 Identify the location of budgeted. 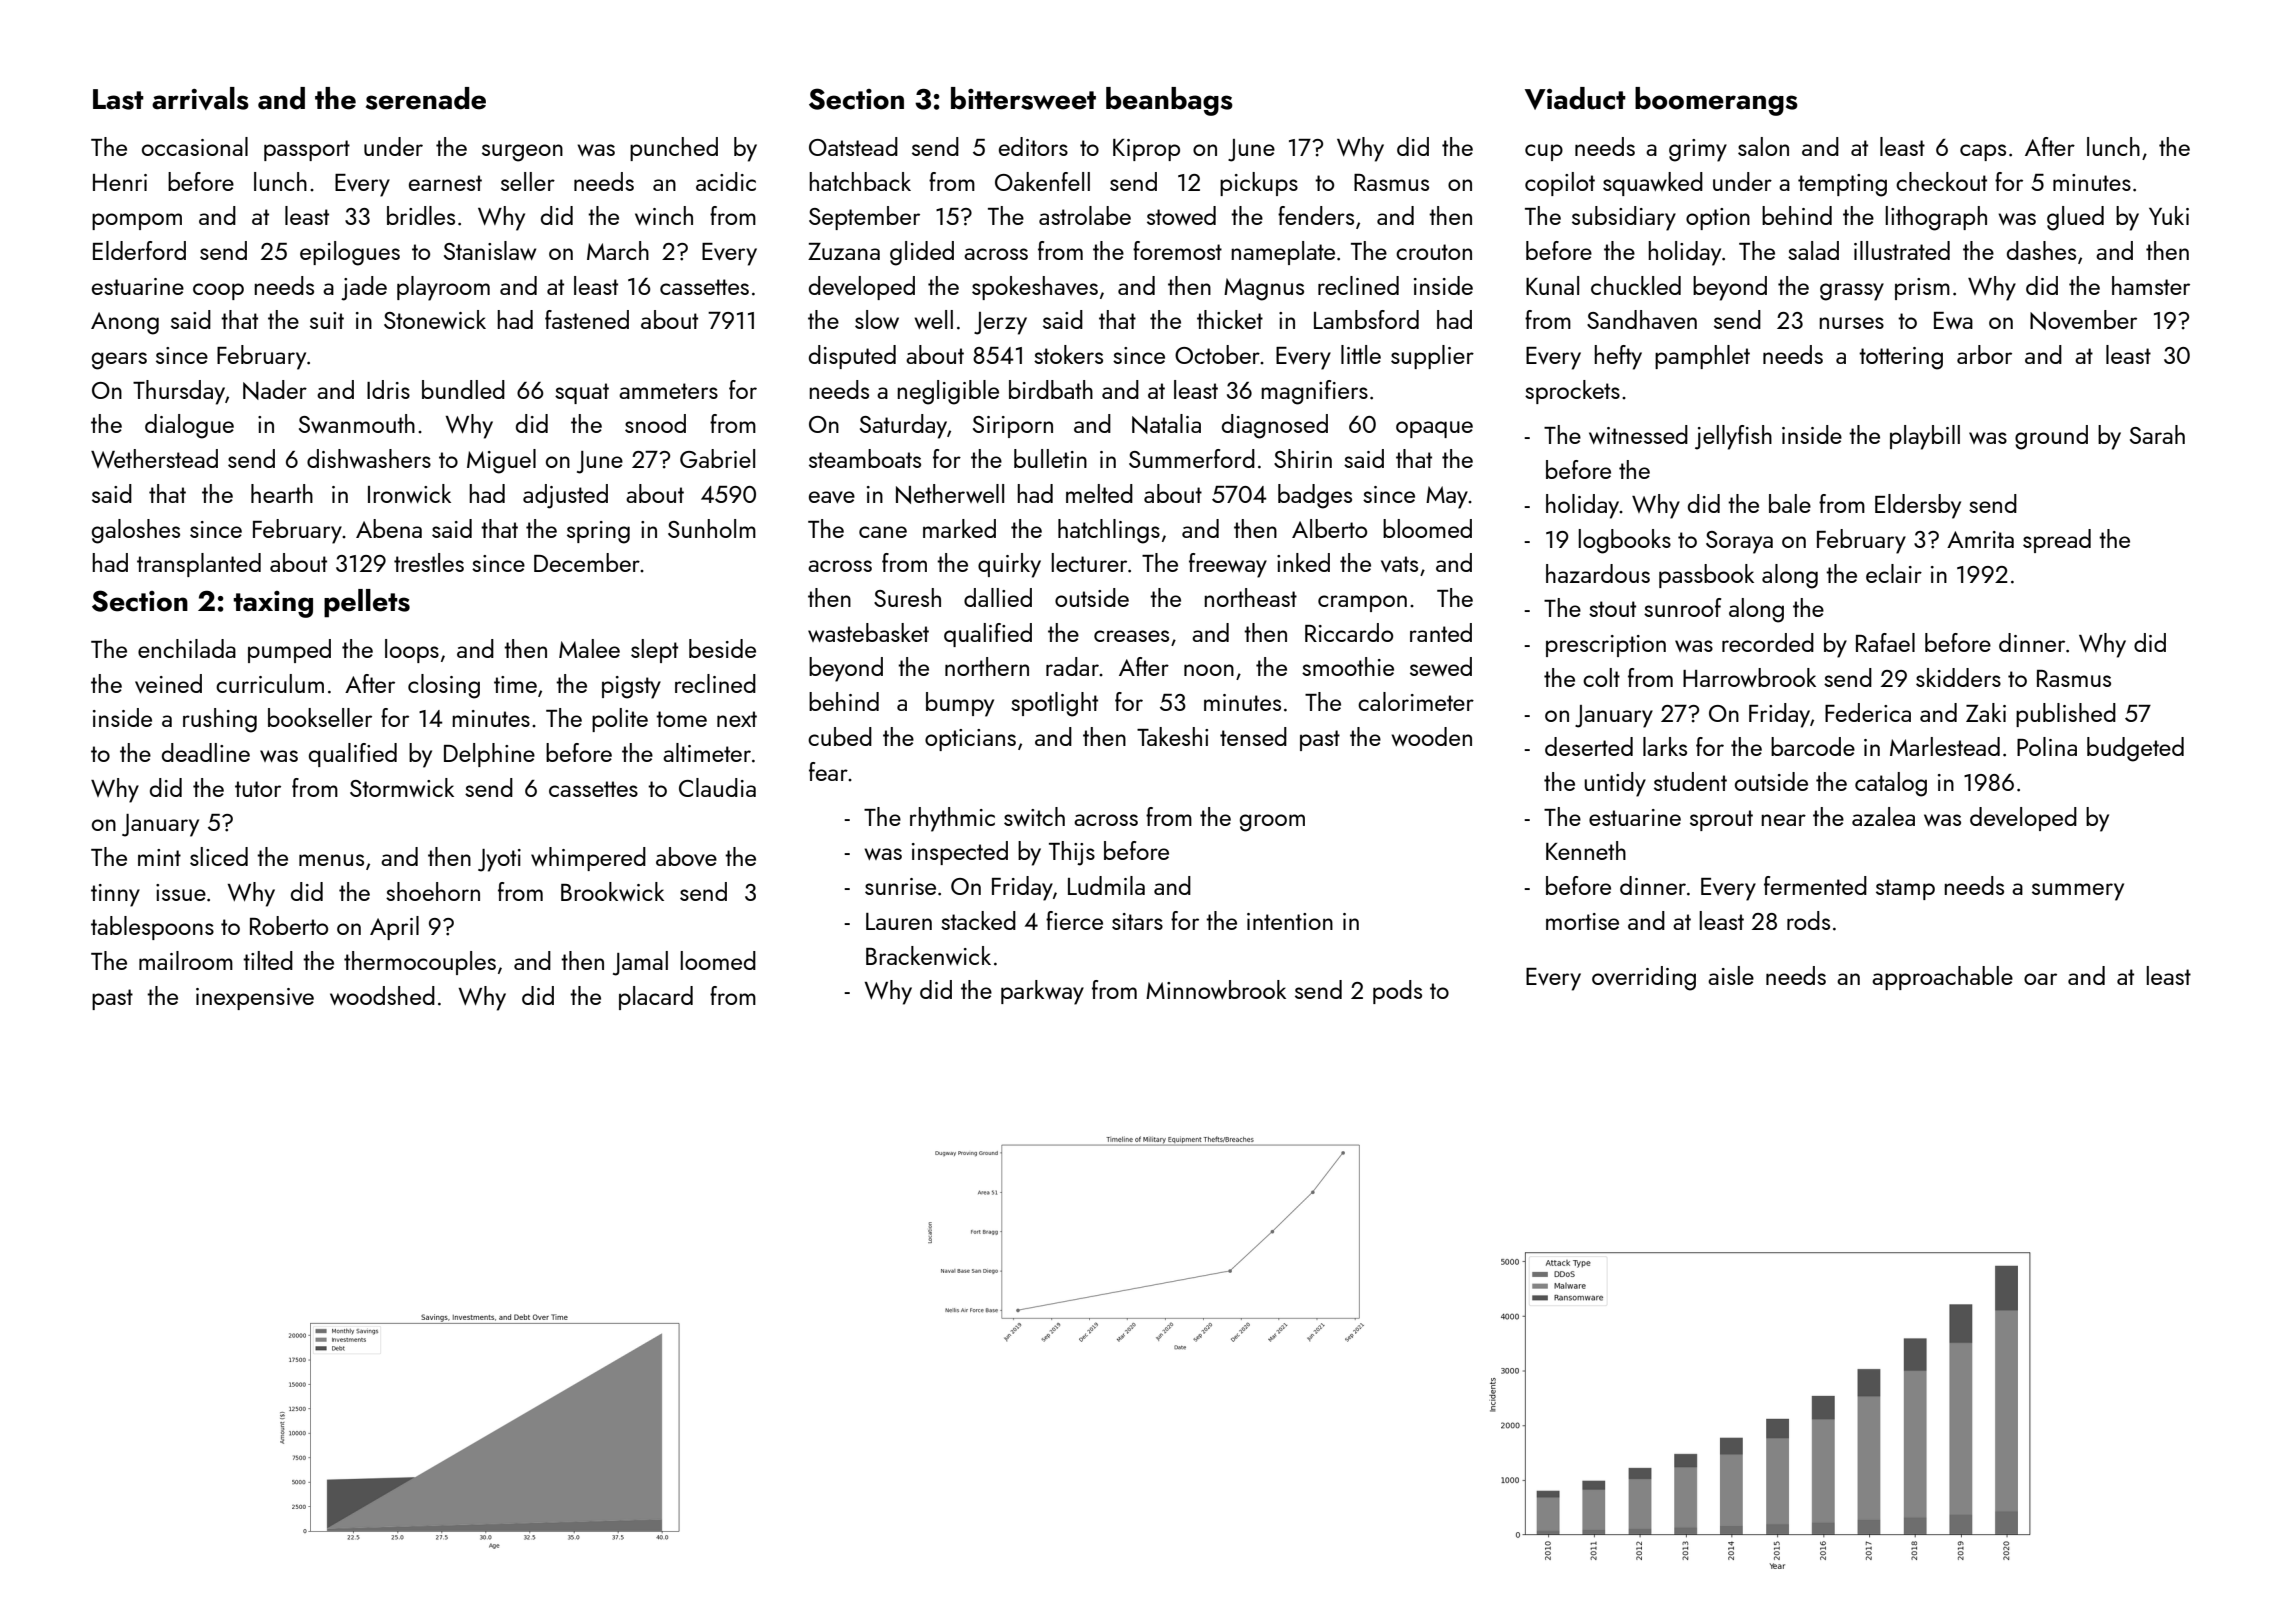
(2135, 749).
